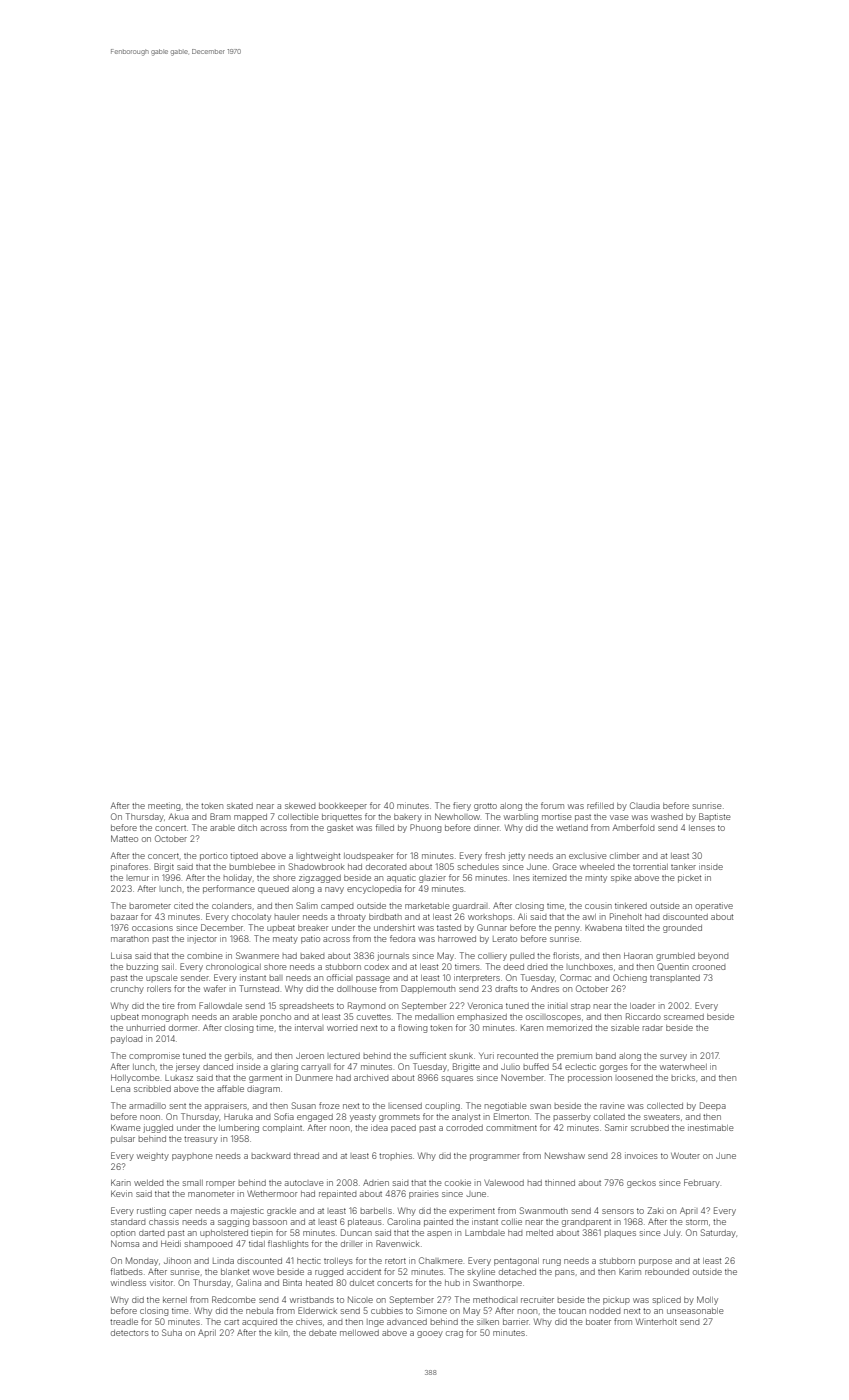  Describe the element at coordinates (281, 1333) in the screenshot. I see `kiln` at that location.
